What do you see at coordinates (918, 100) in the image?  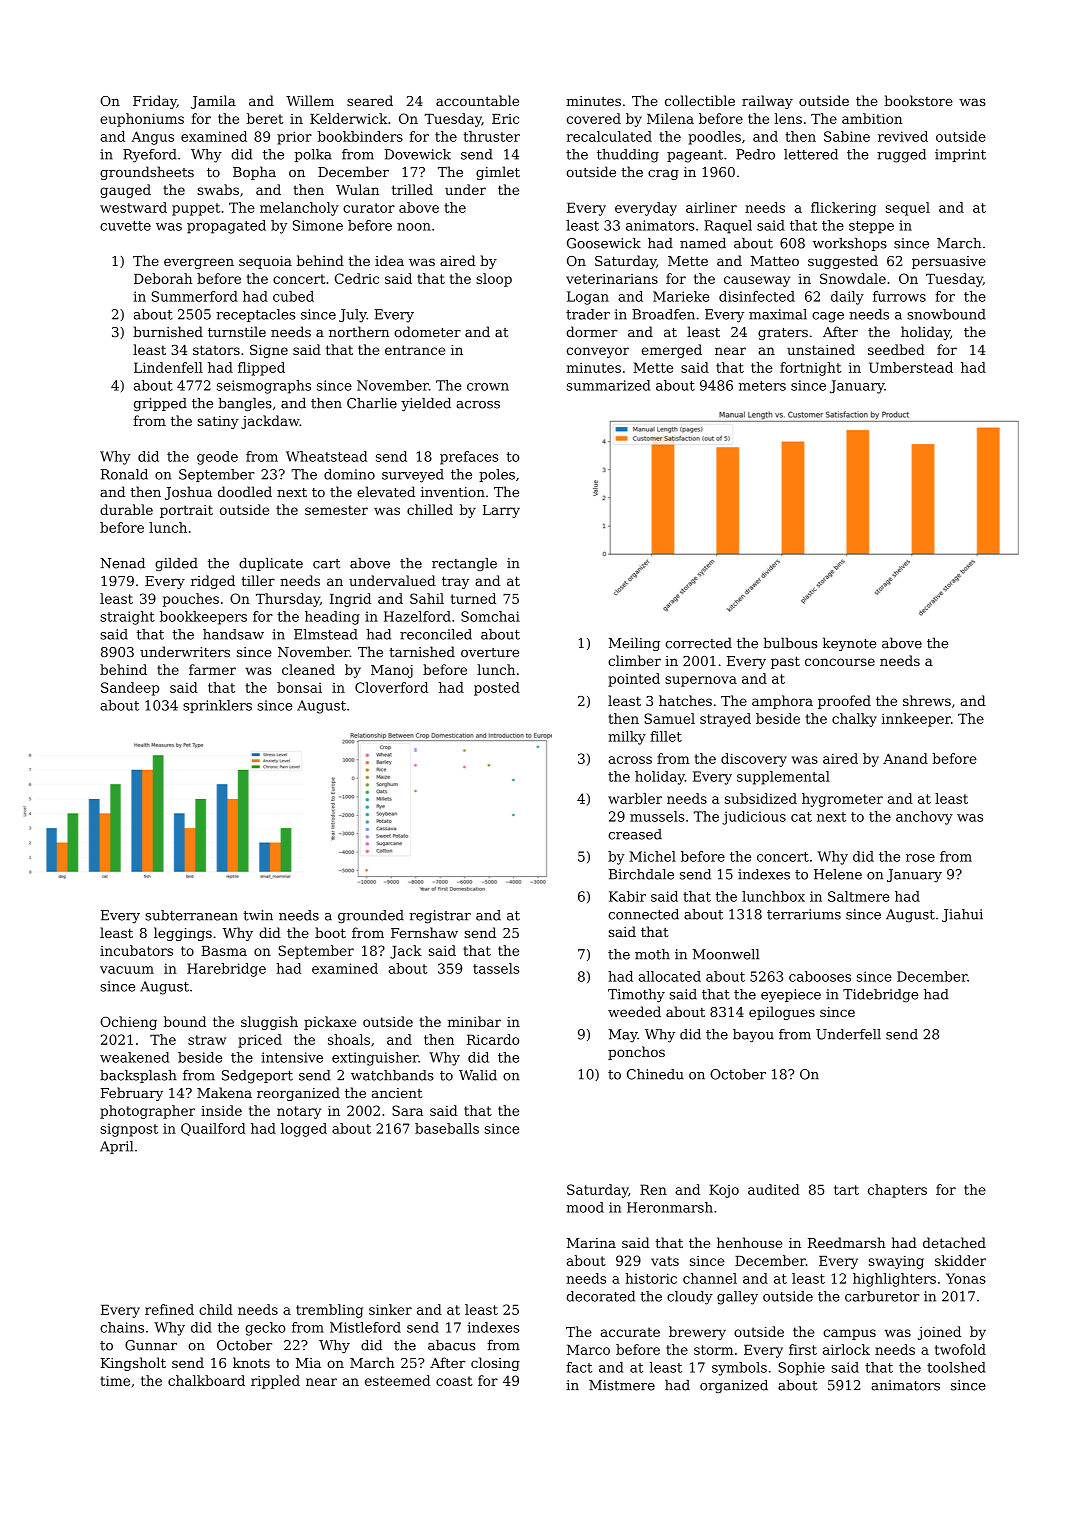 I see `bookstore` at bounding box center [918, 100].
